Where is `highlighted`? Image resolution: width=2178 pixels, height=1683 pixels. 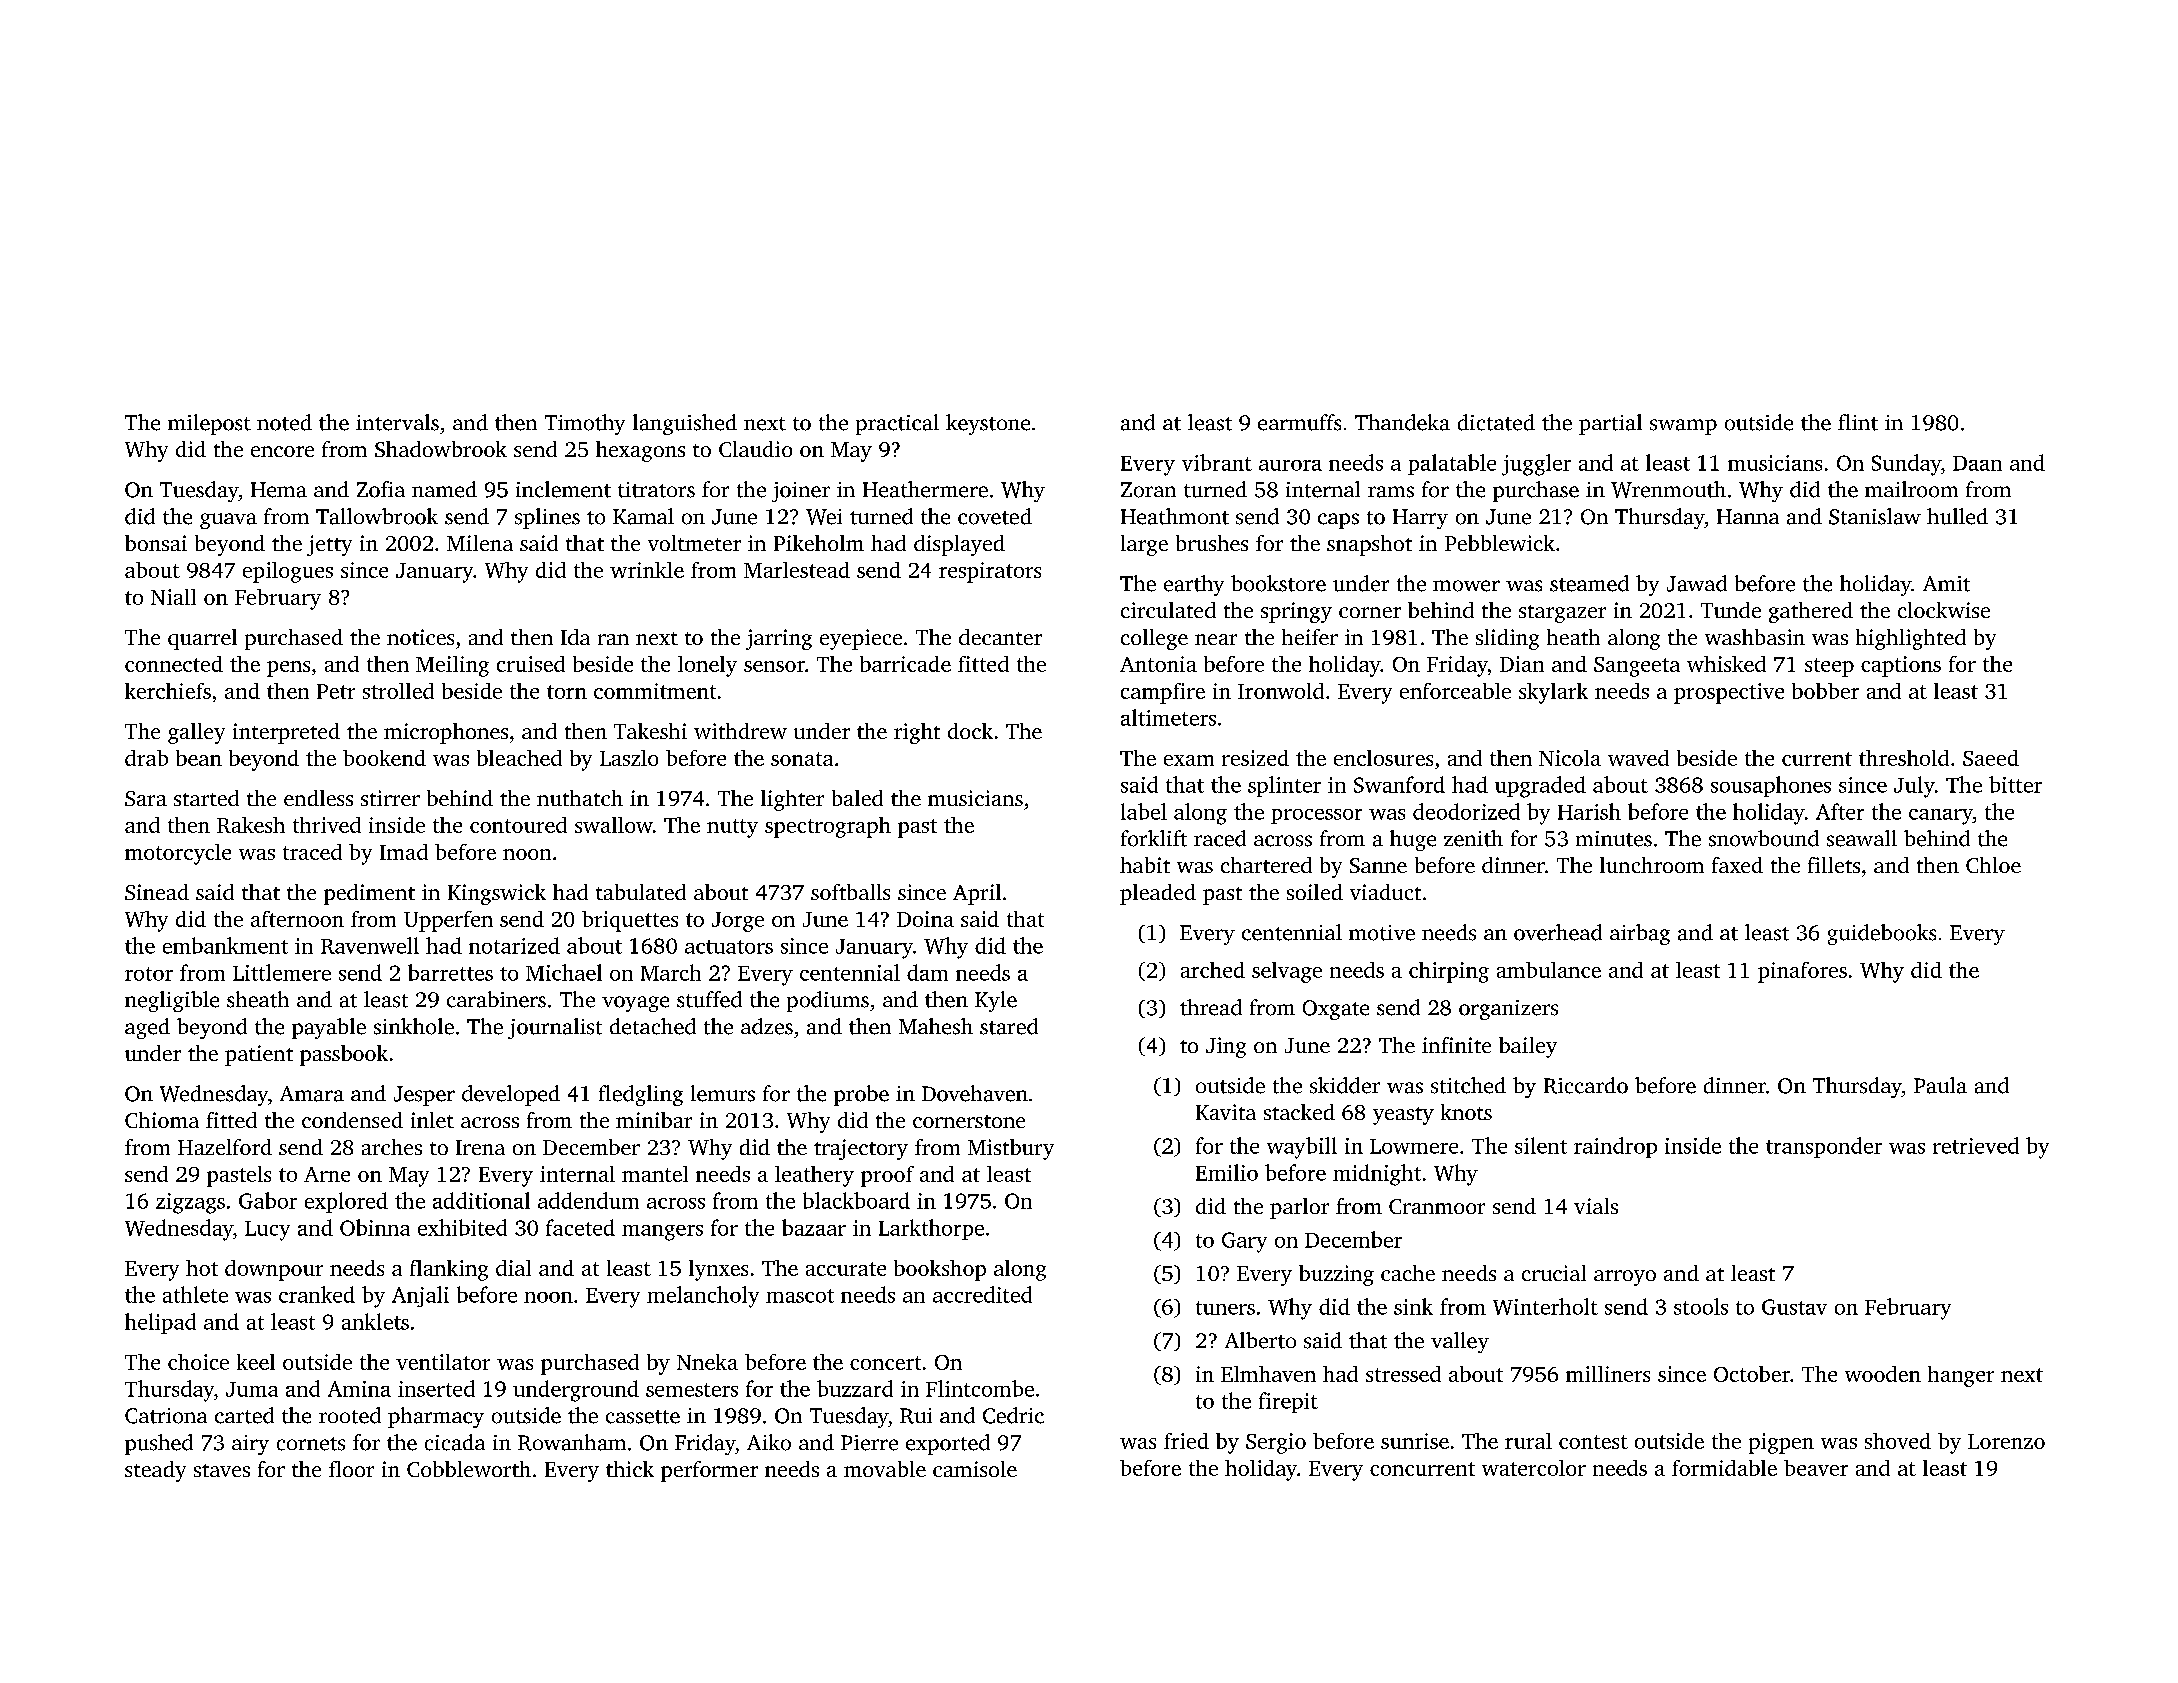 highlighted is located at coordinates (1911, 639).
